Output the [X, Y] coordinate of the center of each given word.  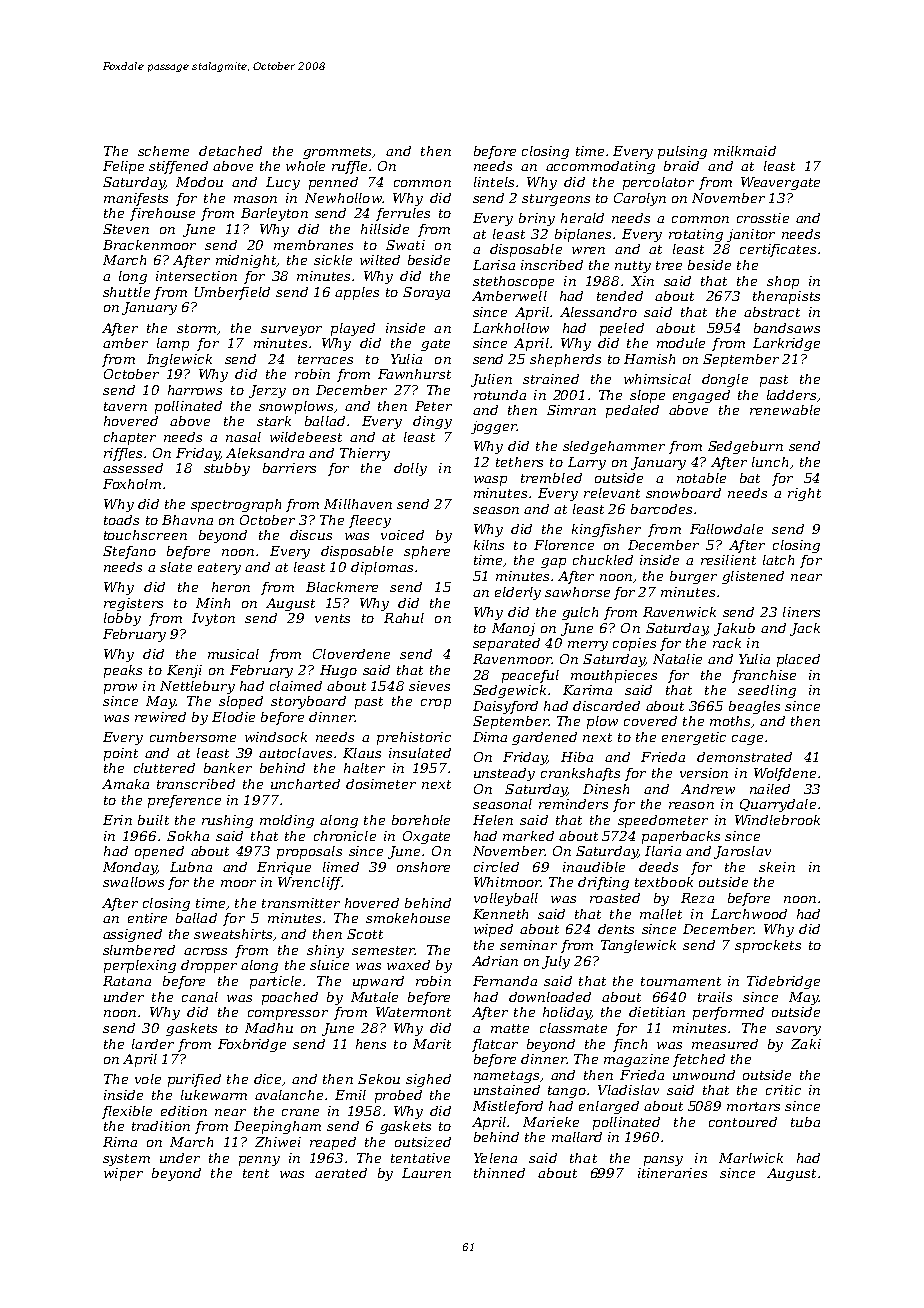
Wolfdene [785, 774]
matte [510, 1028]
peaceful [530, 676]
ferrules [403, 214]
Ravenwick [679, 612]
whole [305, 166]
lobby [122, 619]
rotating [696, 235]
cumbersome [193, 737]
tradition [161, 1126]
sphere [427, 552]
